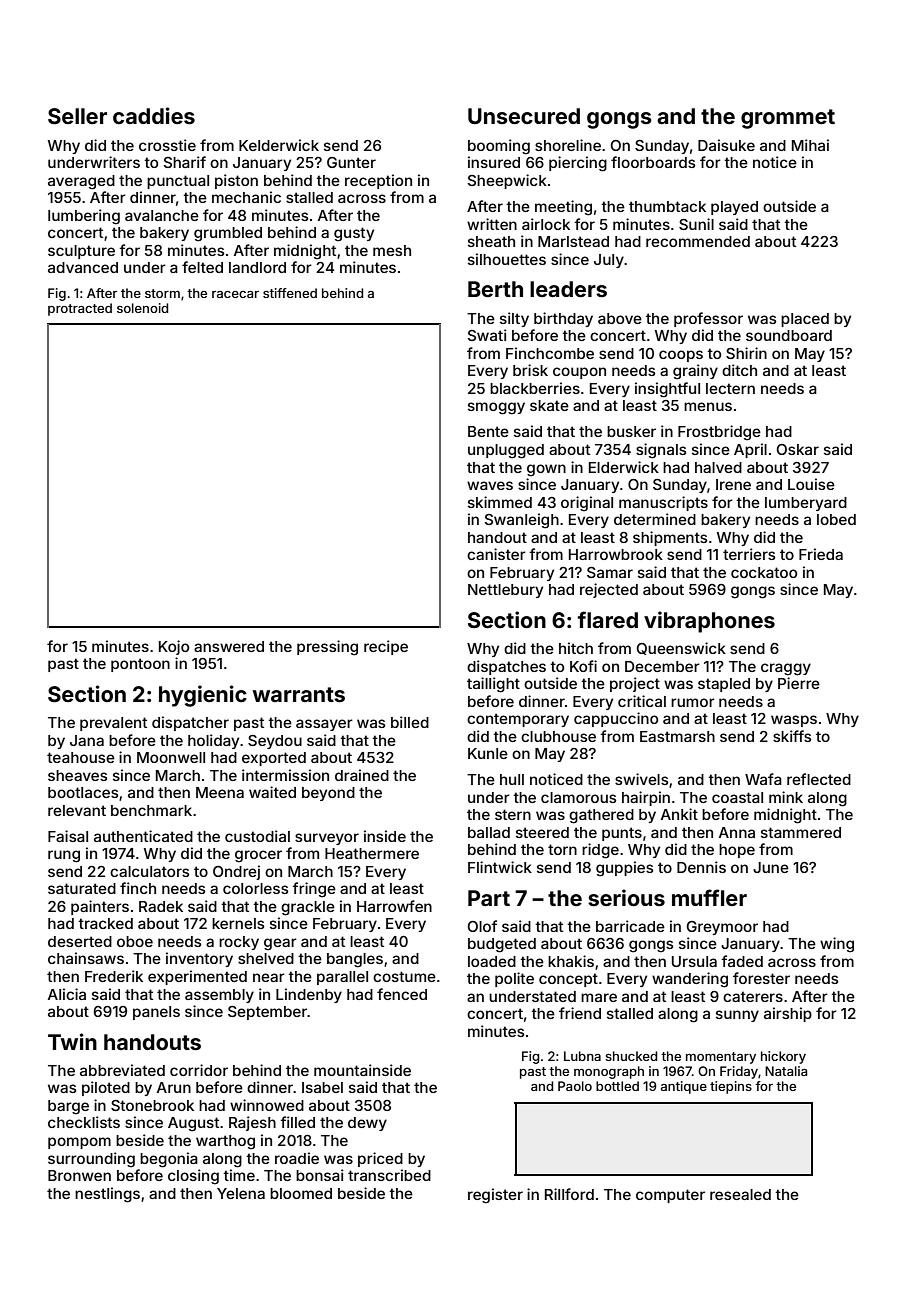 This document has width=908, height=1316. I want to click on Unsecured, so click(524, 116).
